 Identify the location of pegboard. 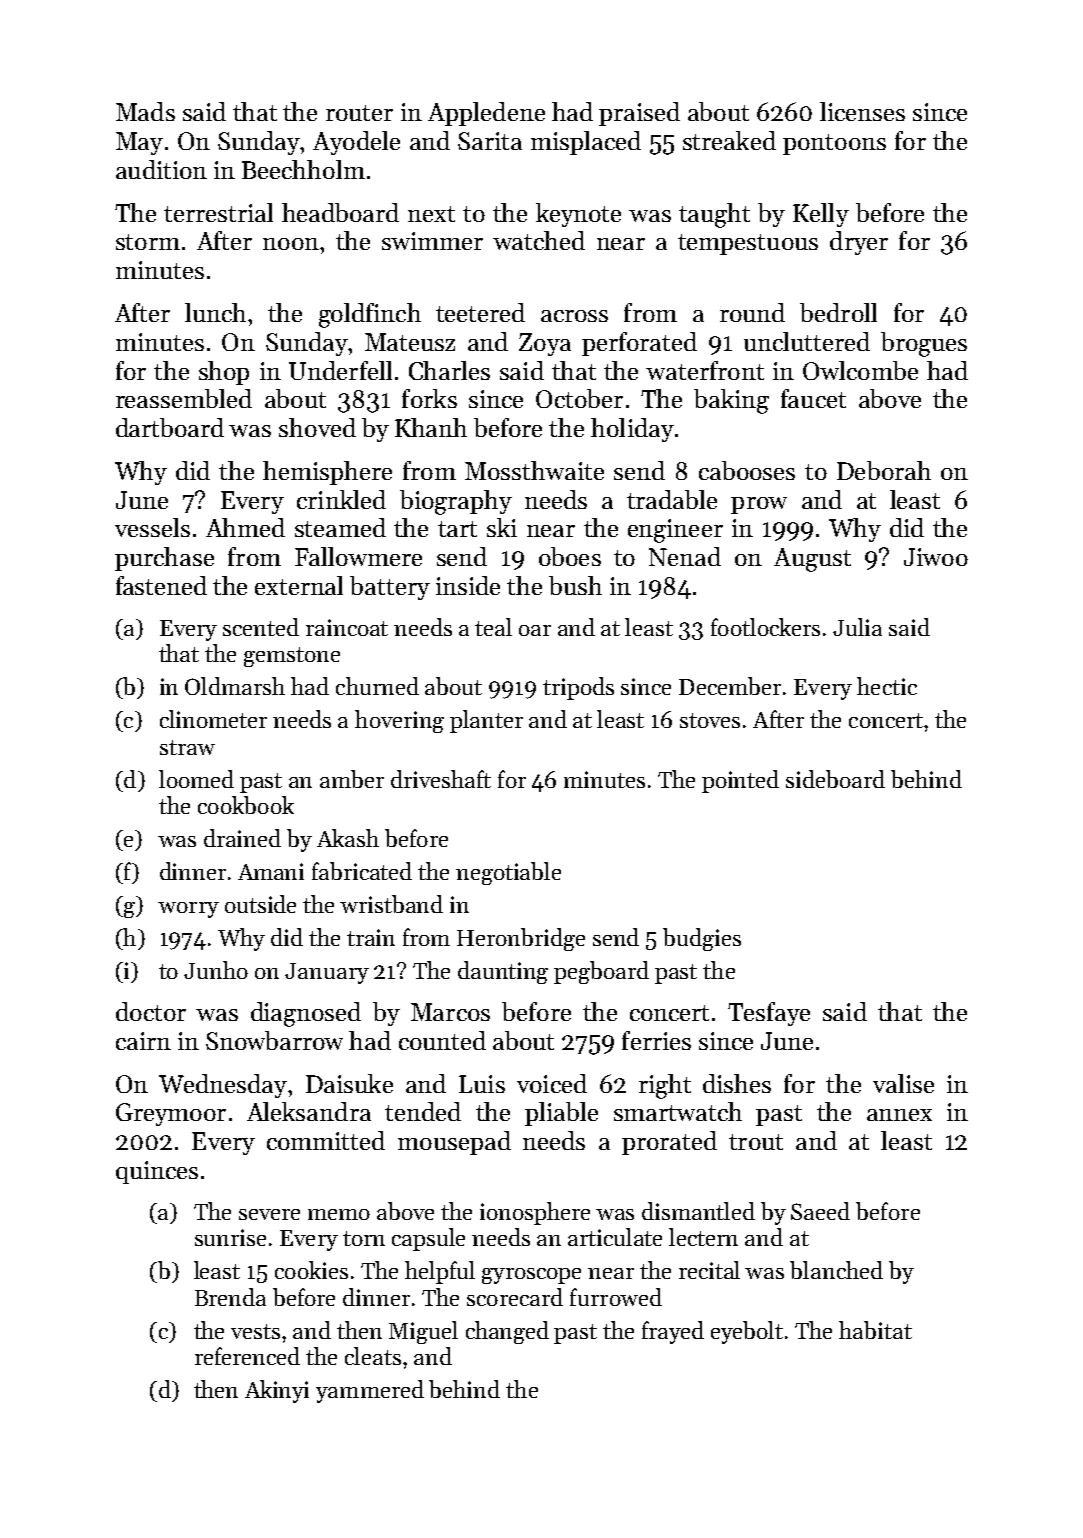
(601, 972).
